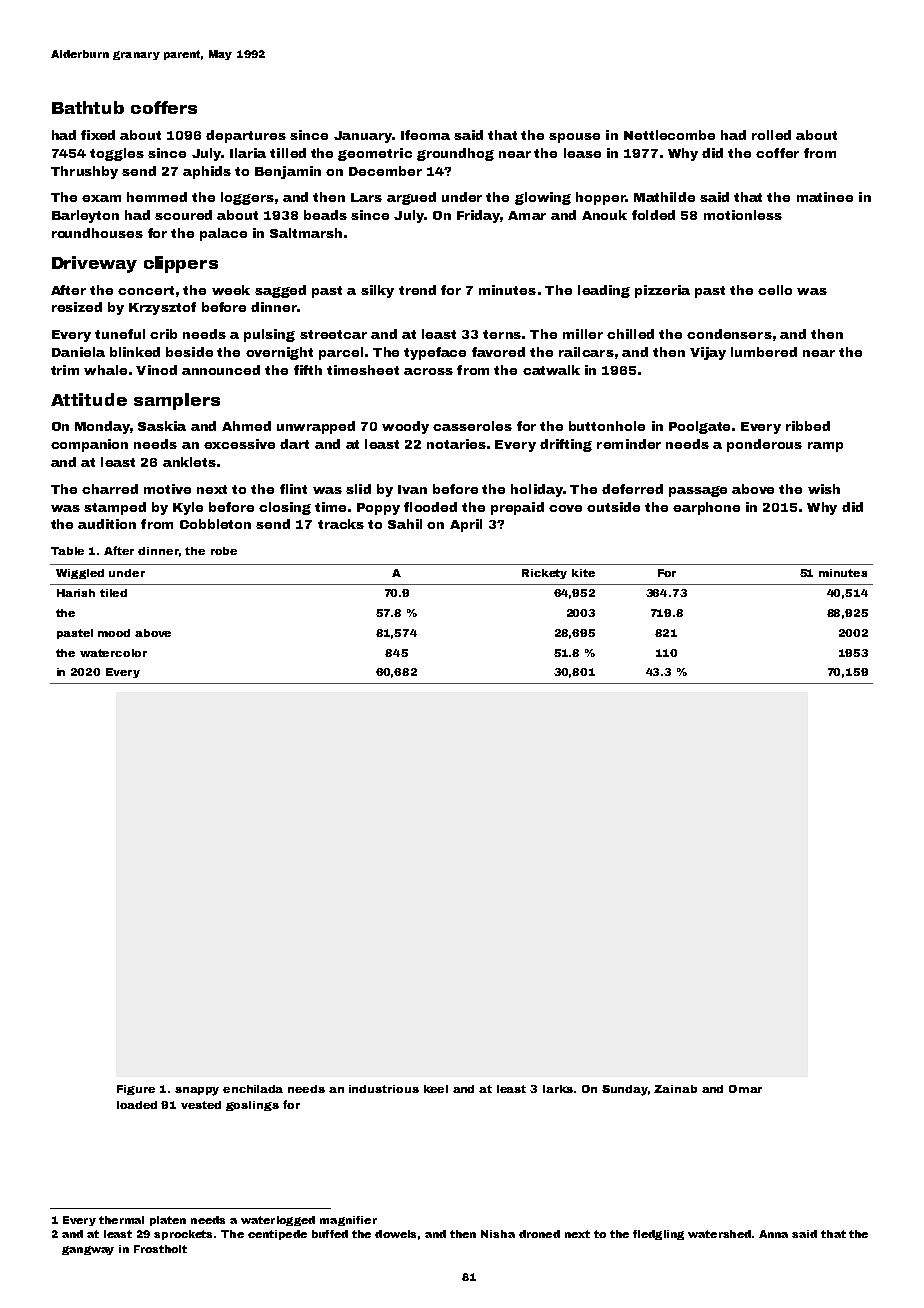  What do you see at coordinates (436, 1089) in the screenshot?
I see `keel` at bounding box center [436, 1089].
